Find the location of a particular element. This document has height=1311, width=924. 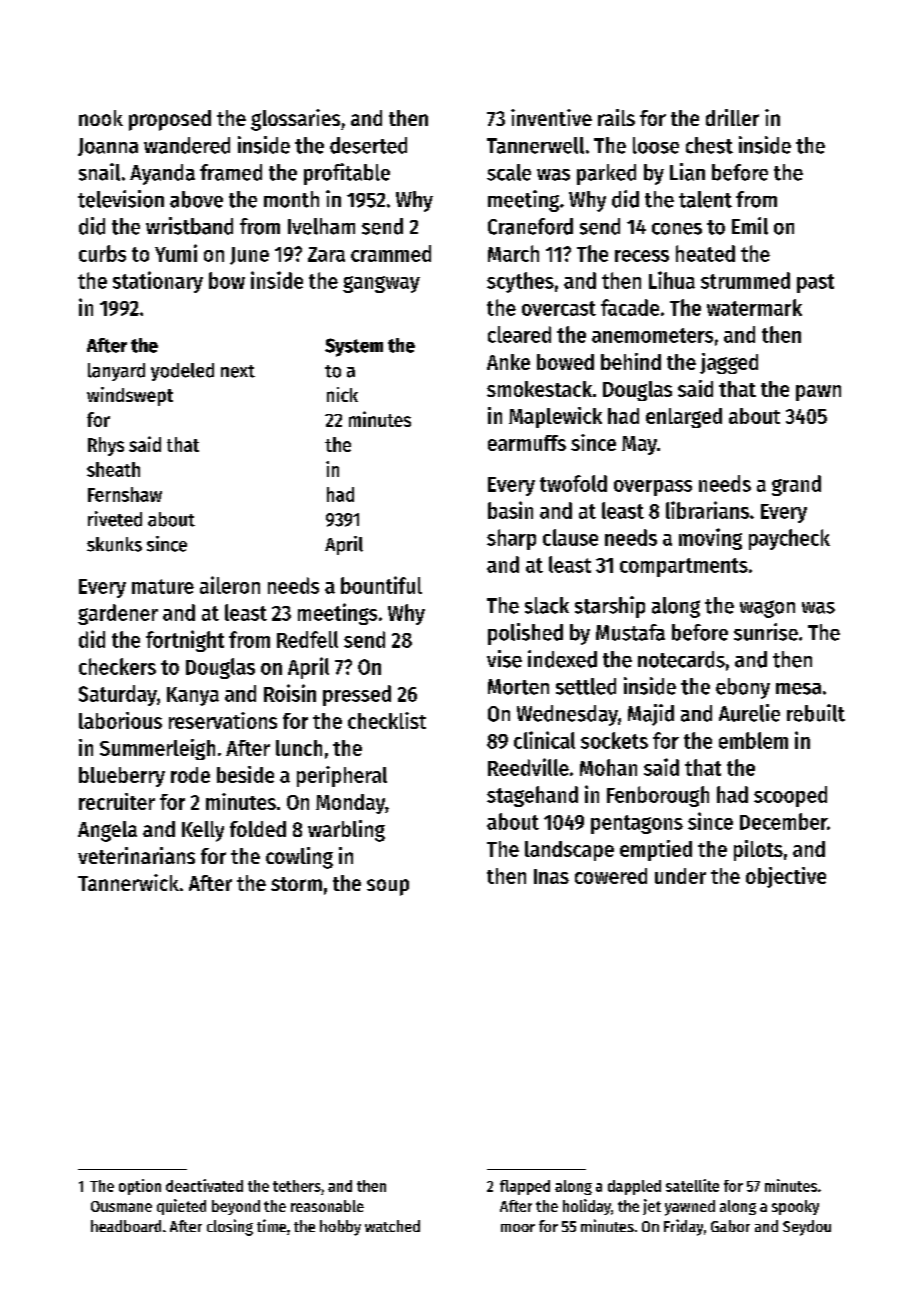

Inas is located at coordinates (551, 876).
